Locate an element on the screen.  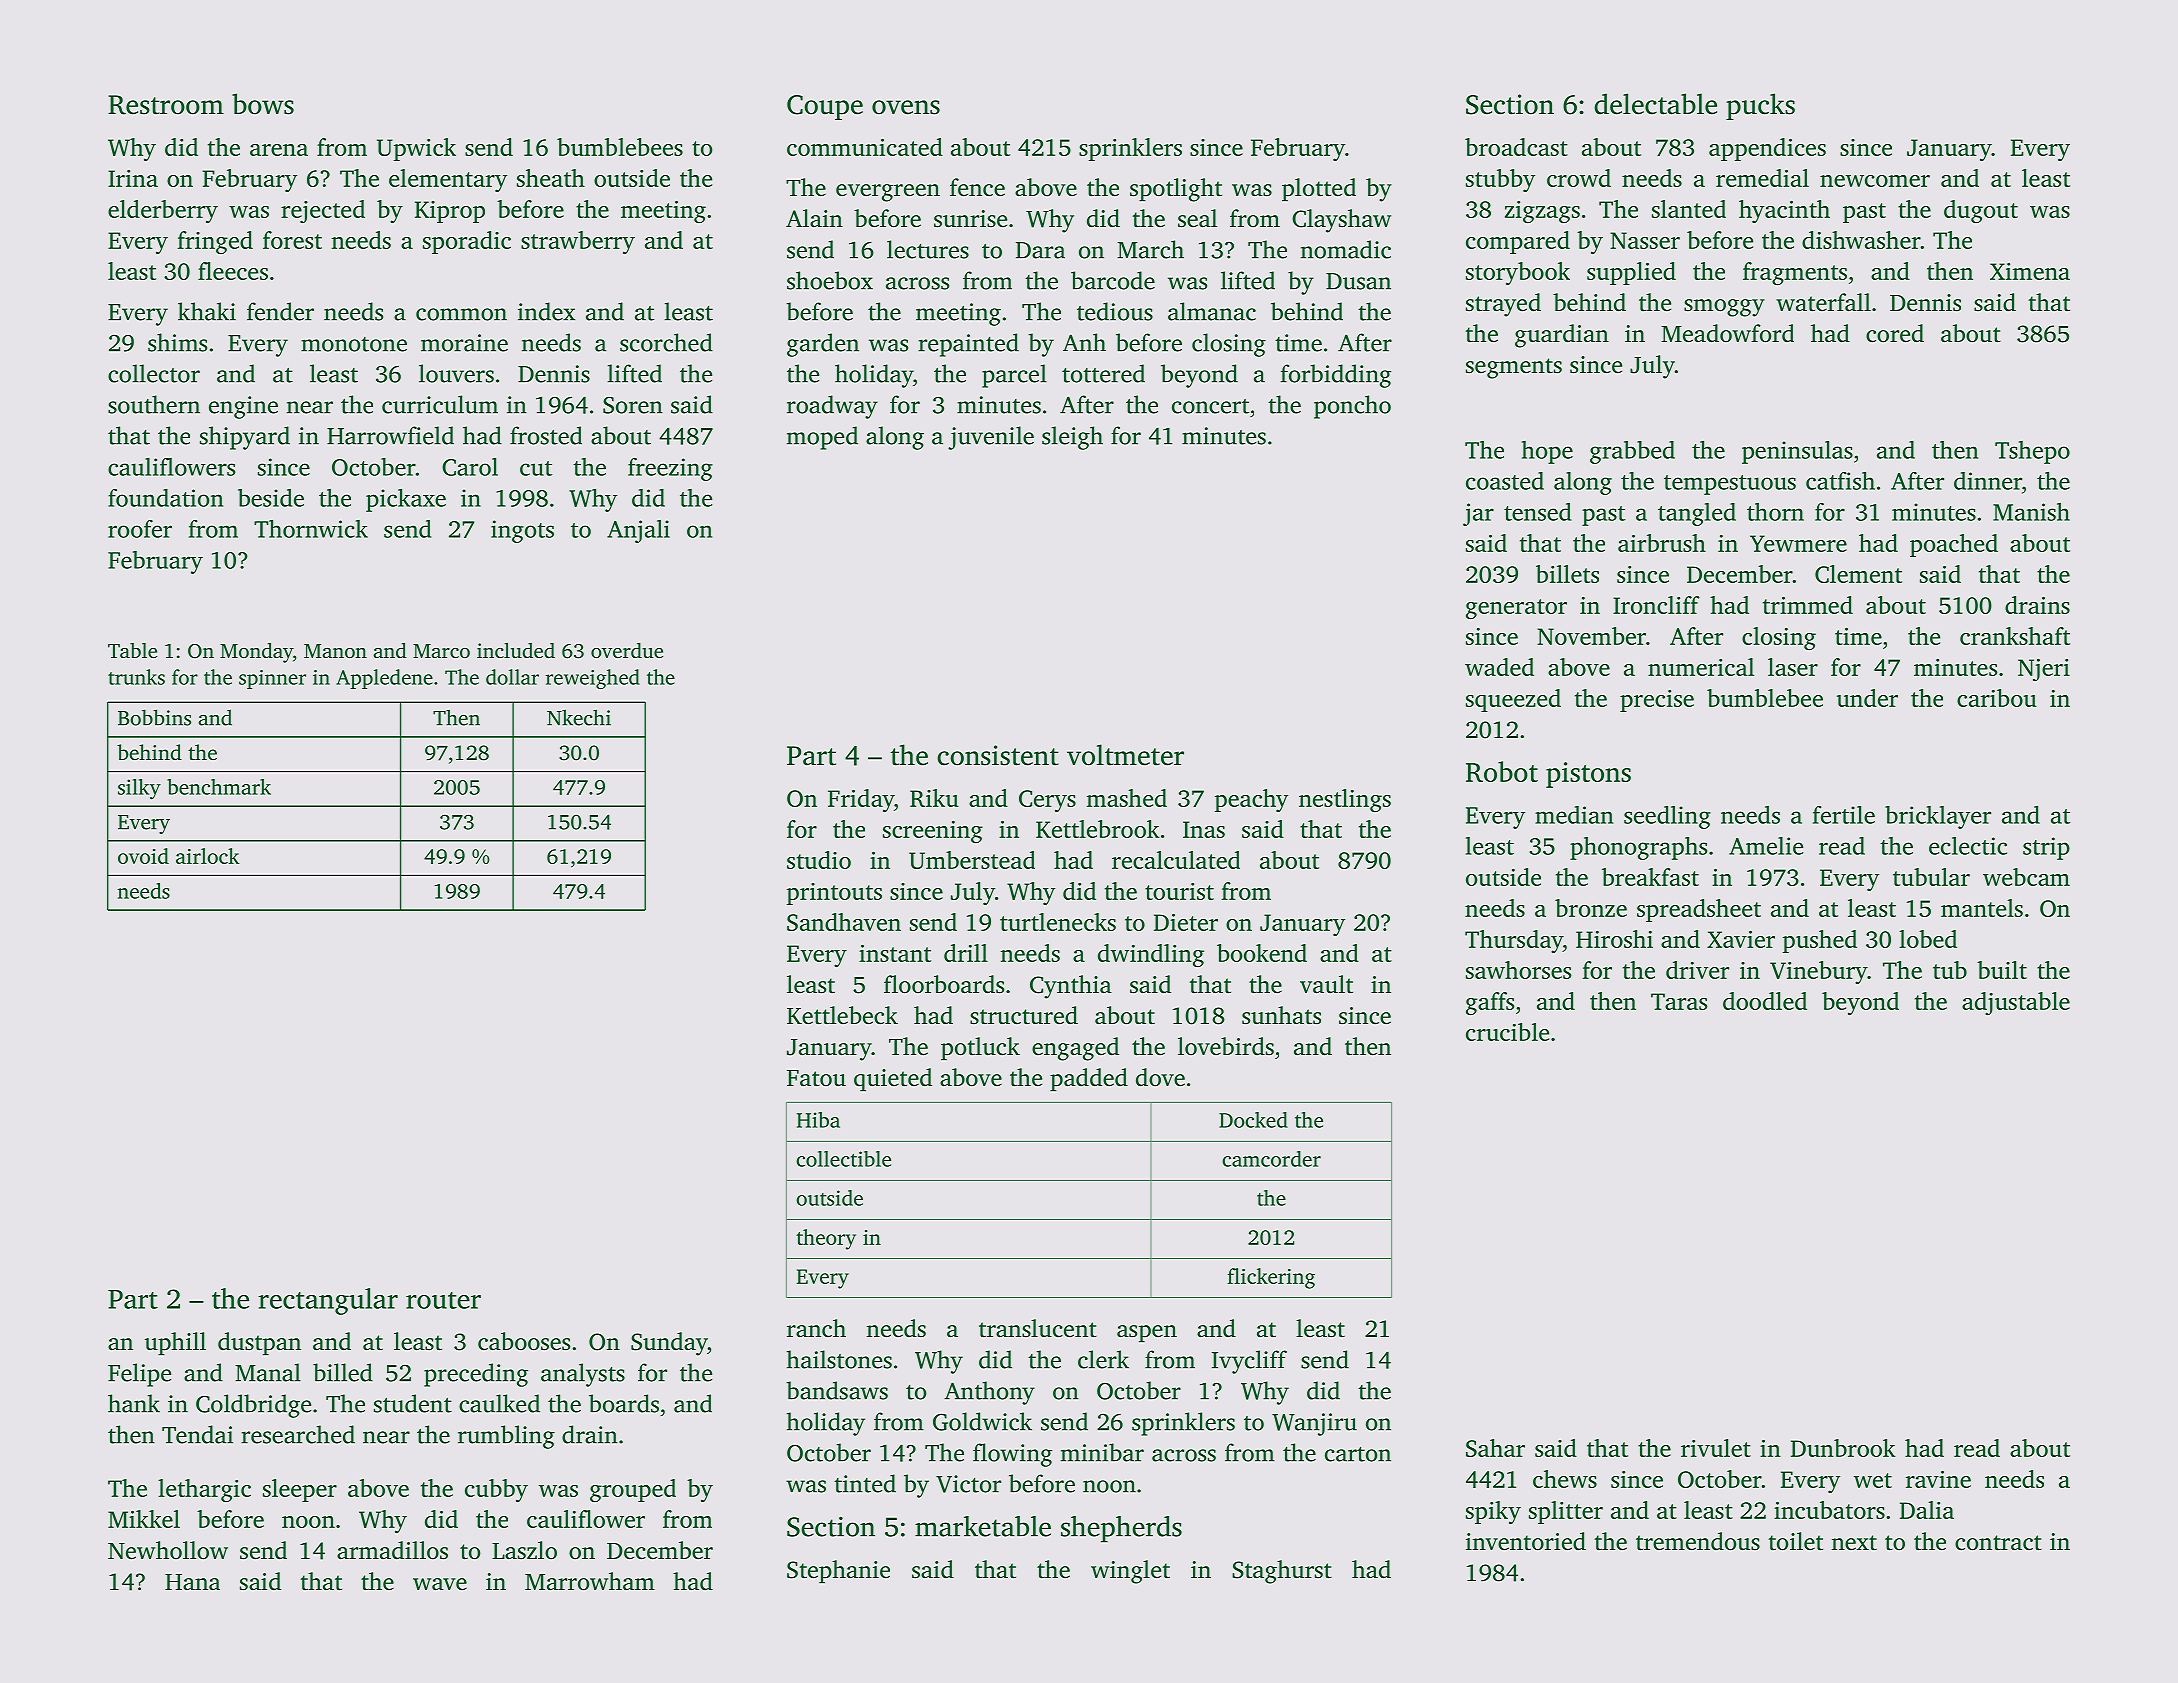
winglet is located at coordinates (1130, 1572).
